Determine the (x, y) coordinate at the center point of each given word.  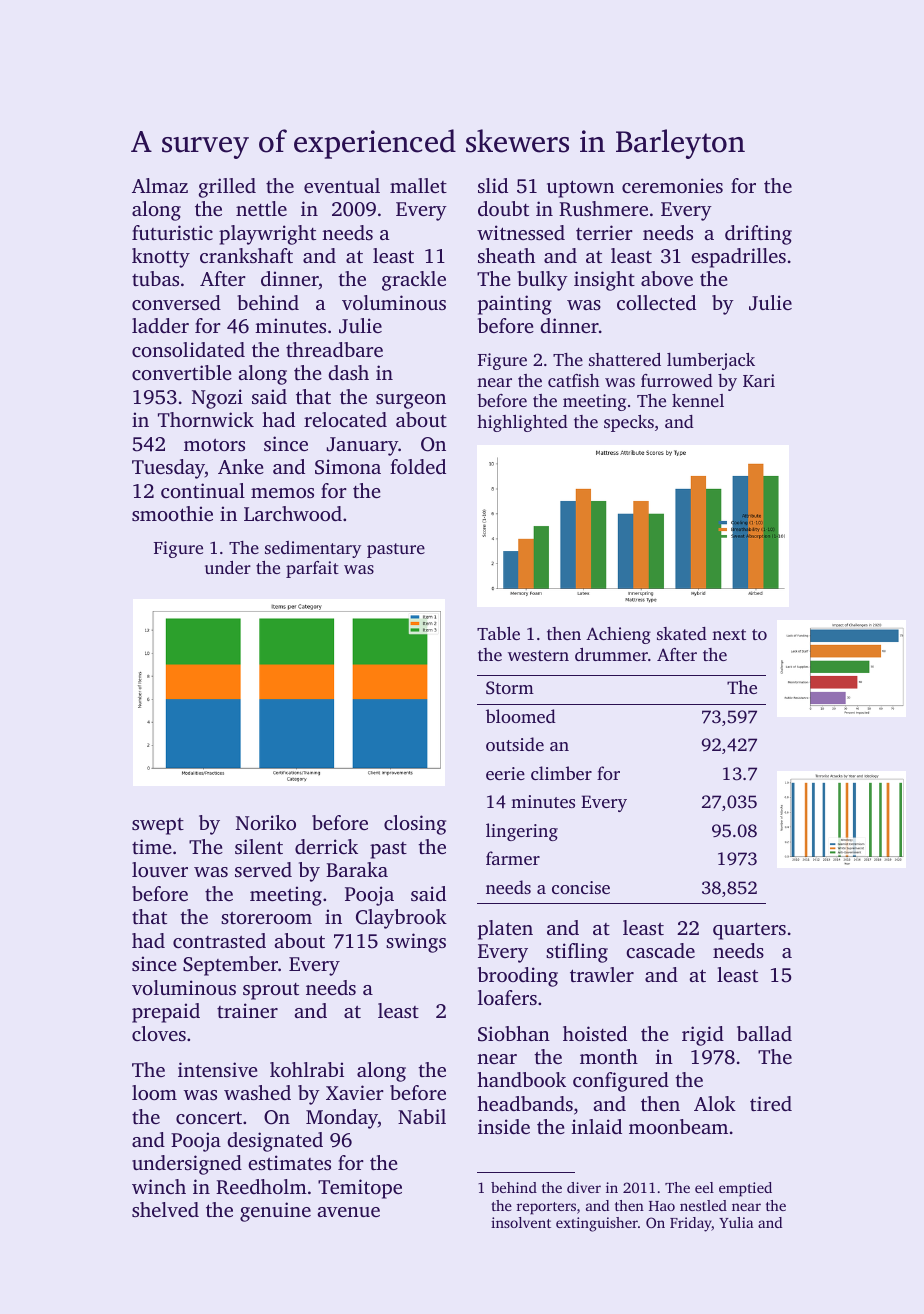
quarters (749, 931)
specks (629, 423)
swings (416, 943)
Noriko (266, 822)
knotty (161, 258)
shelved (165, 1209)
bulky (542, 281)
